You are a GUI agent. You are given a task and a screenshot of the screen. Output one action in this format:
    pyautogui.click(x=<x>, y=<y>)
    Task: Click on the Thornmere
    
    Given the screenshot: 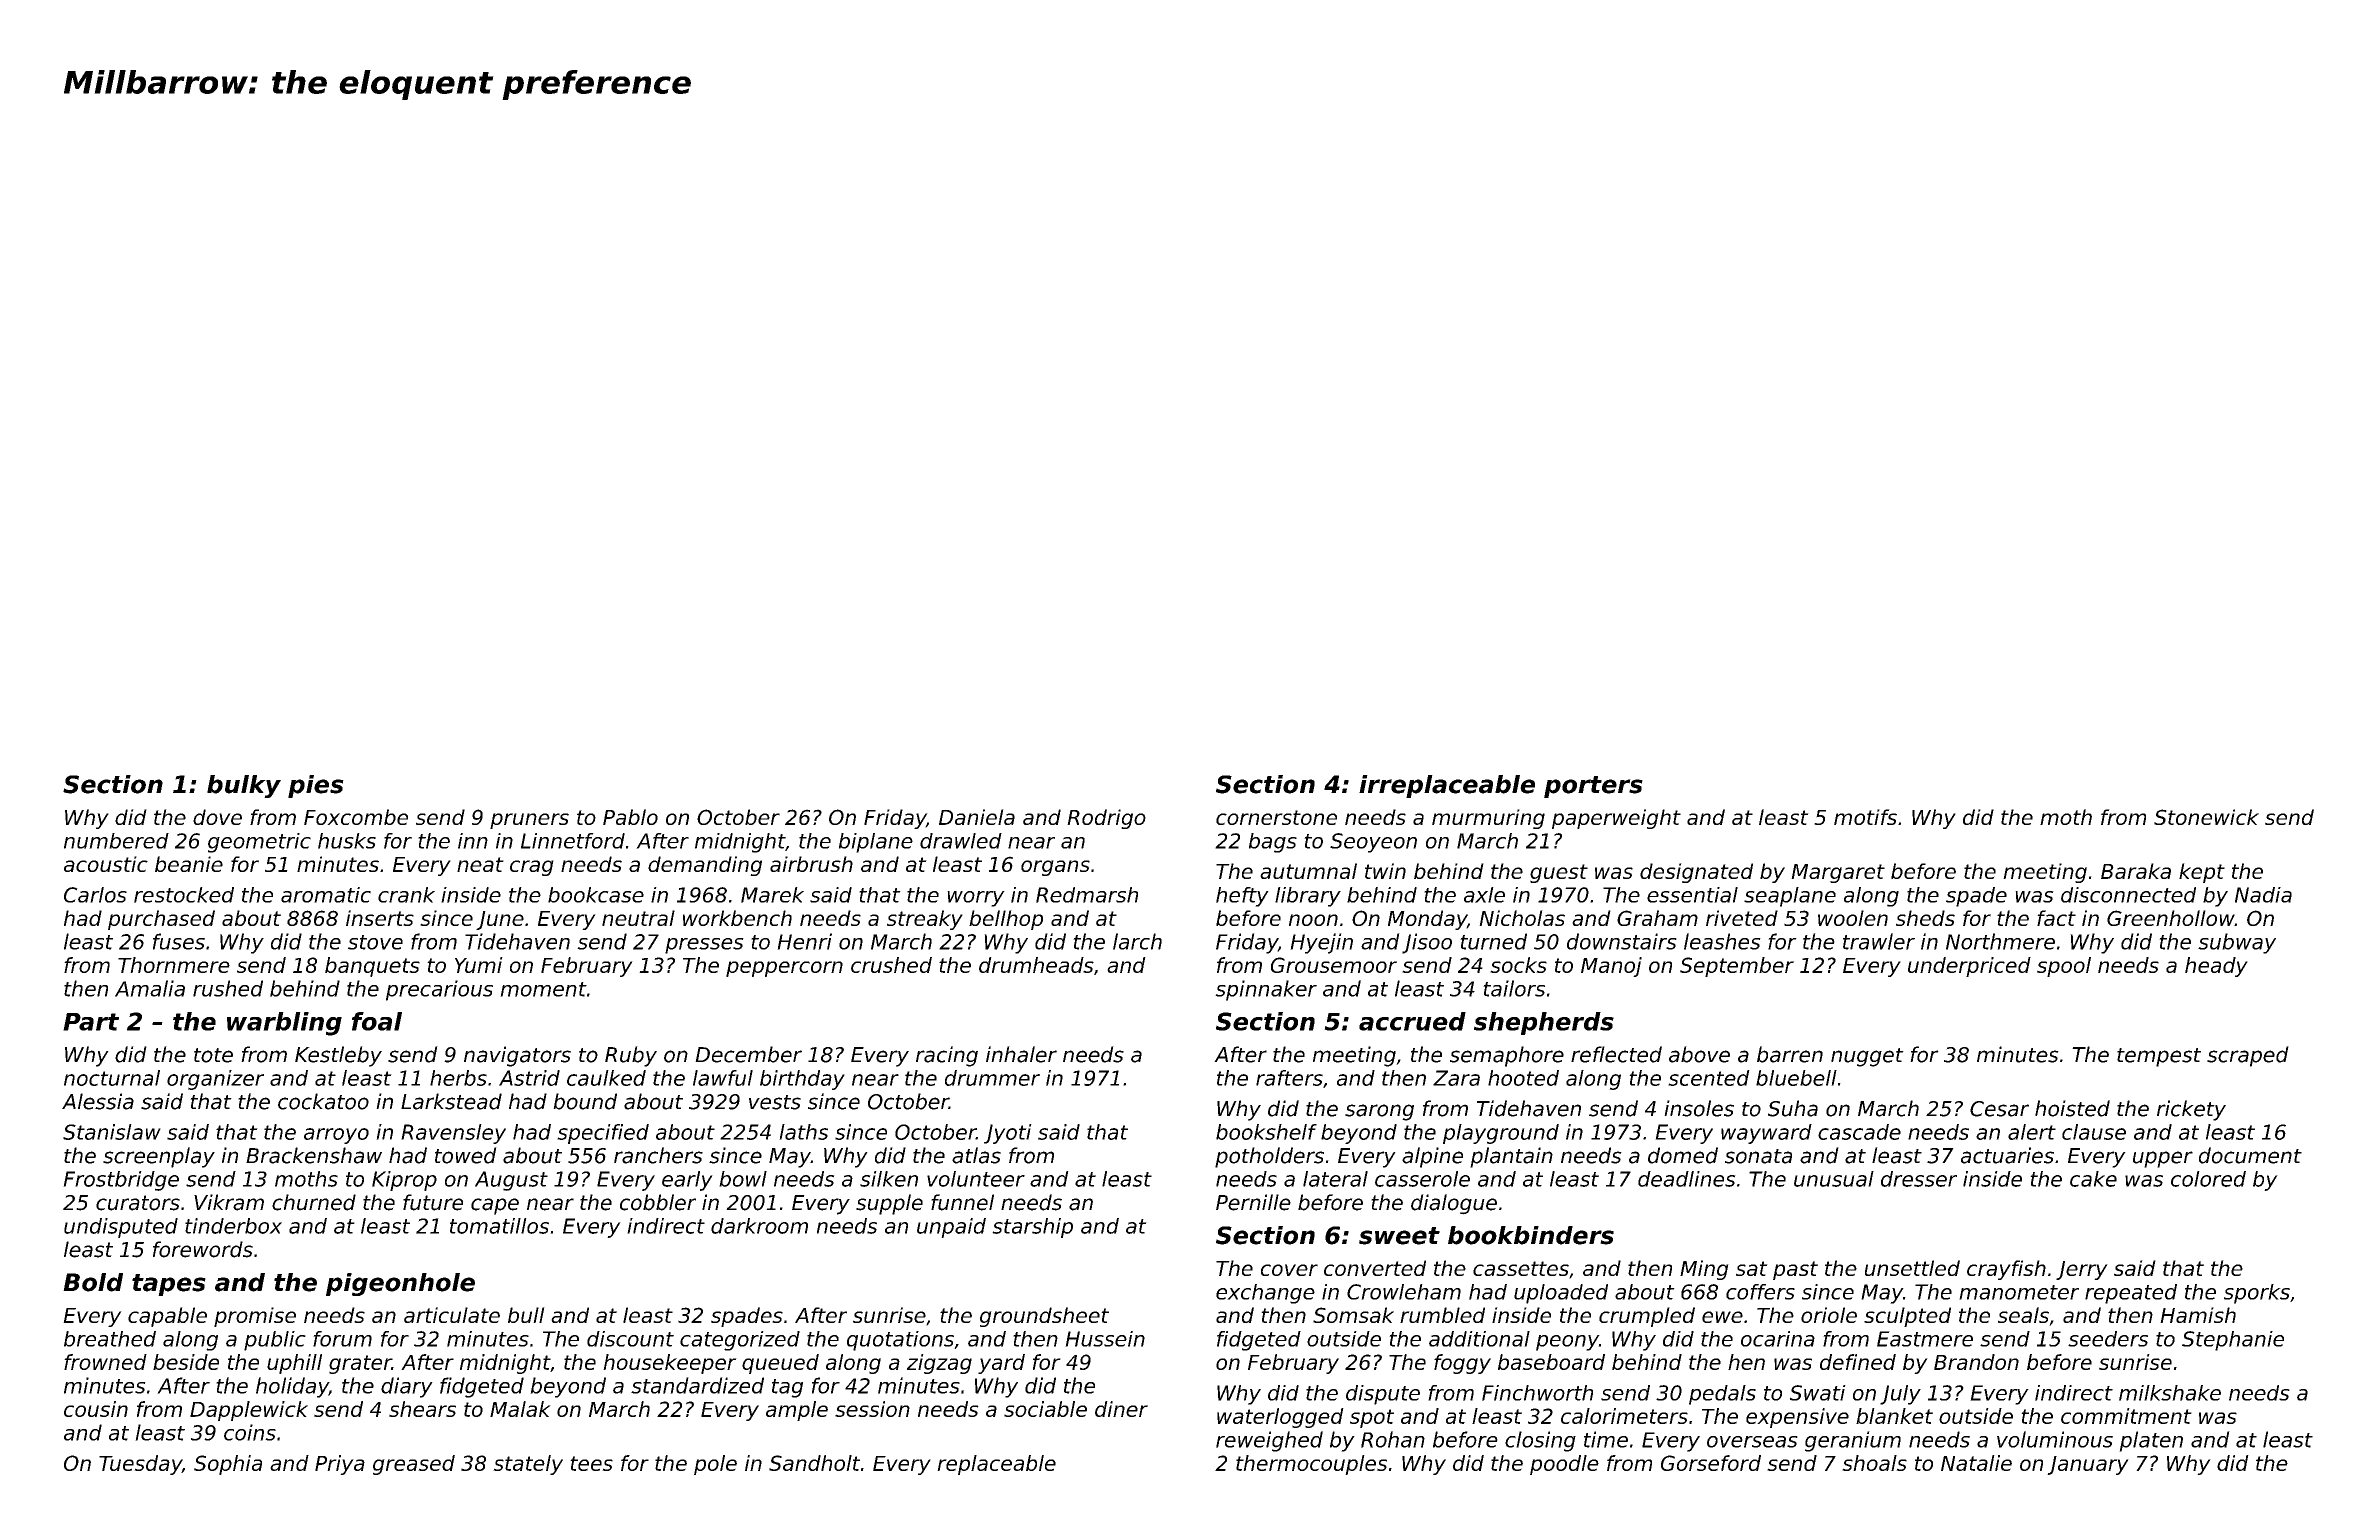 What is the action you would take?
    pyautogui.click(x=174, y=965)
